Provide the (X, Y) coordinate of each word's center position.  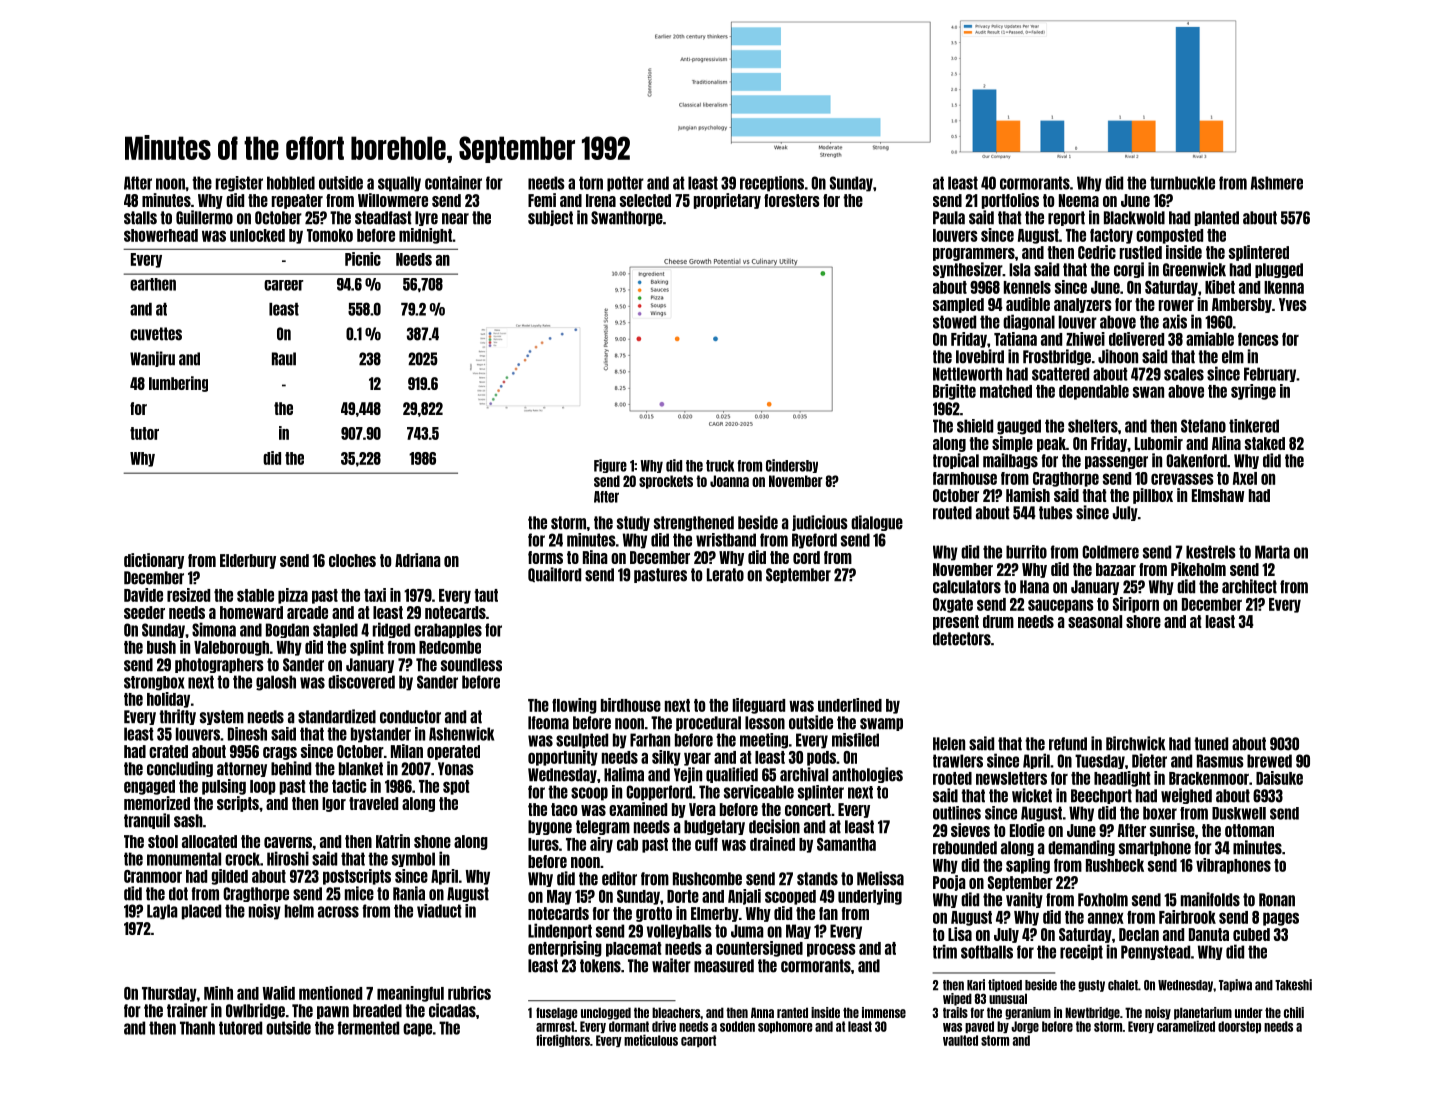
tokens (600, 966)
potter (625, 184)
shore (1143, 621)
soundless (471, 665)
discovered (361, 682)
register (239, 184)
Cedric (1097, 252)
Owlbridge (255, 1011)
